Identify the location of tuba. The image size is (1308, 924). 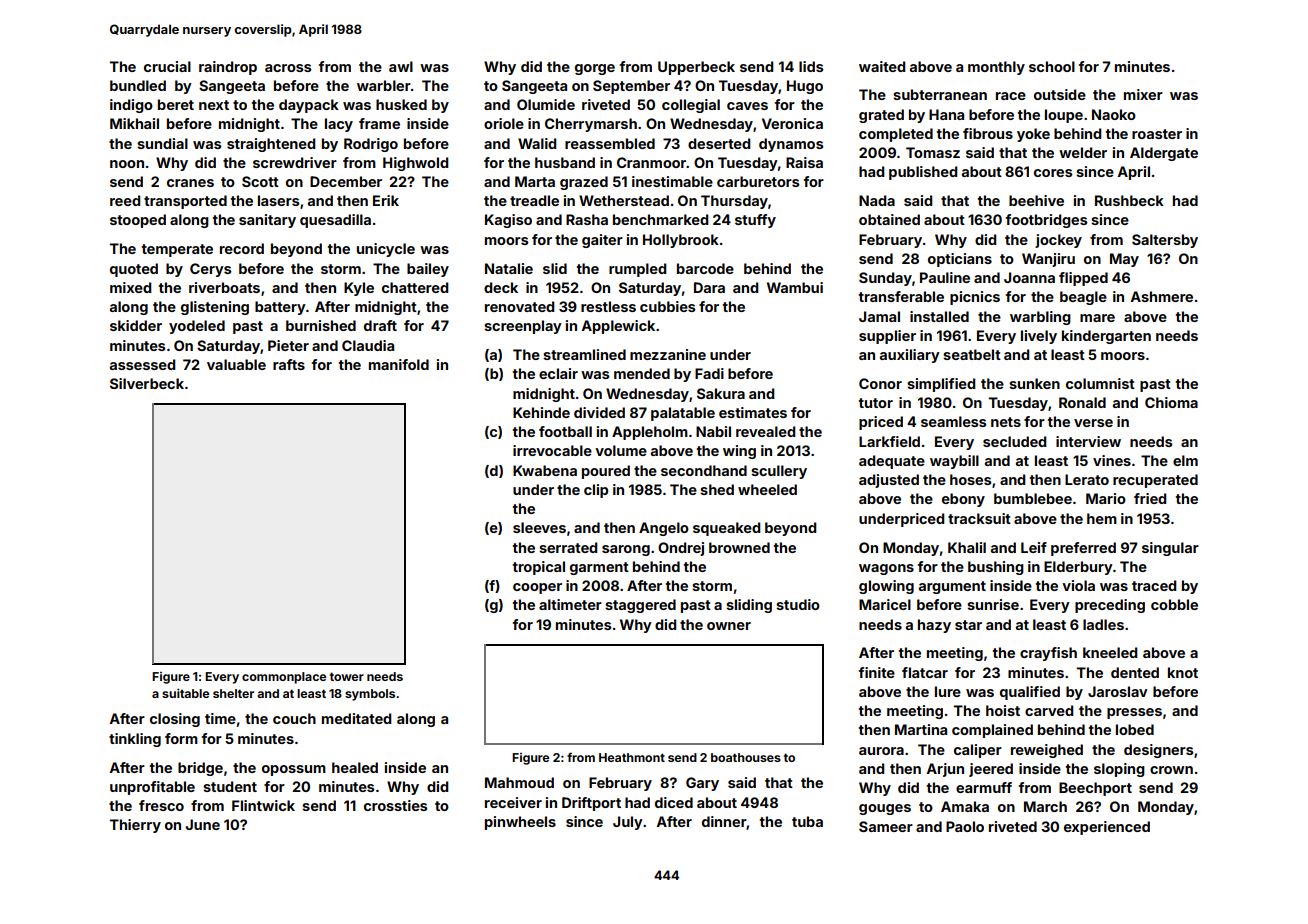
(807, 821).
